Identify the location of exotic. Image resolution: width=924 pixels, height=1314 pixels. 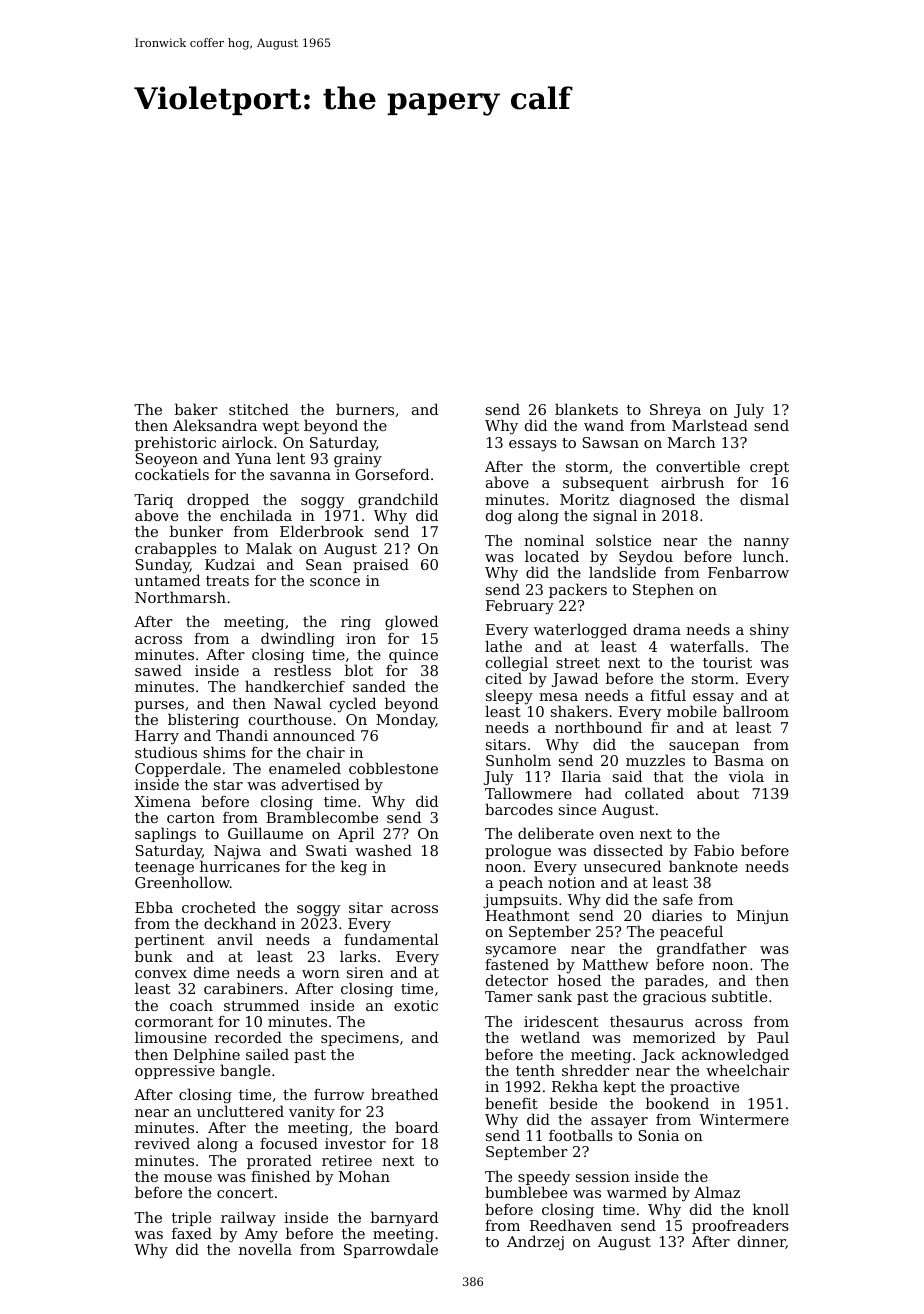
(416, 1005).
